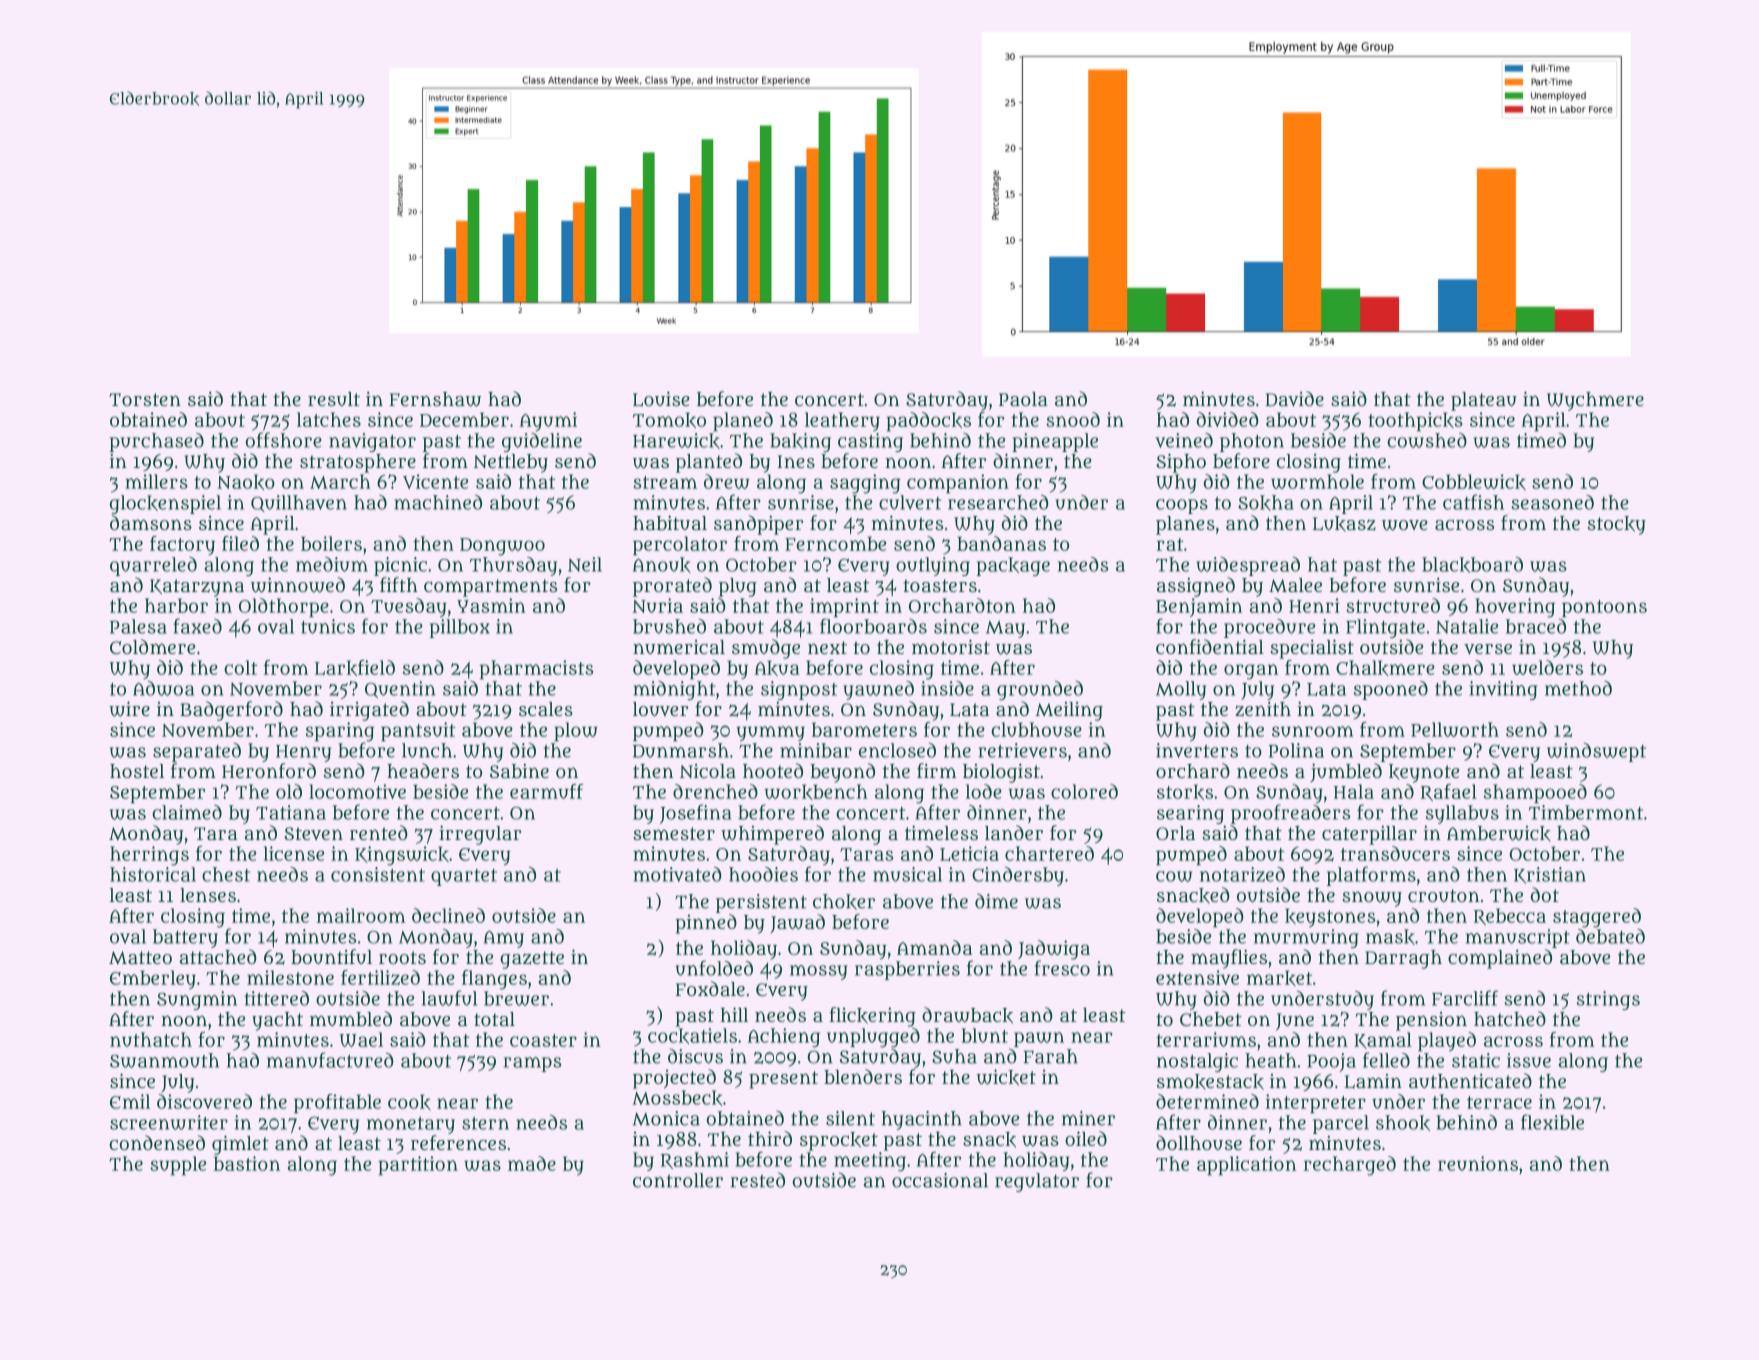 The width and height of the screenshot is (1759, 1360). Describe the element at coordinates (156, 481) in the screenshot. I see `millers` at that location.
